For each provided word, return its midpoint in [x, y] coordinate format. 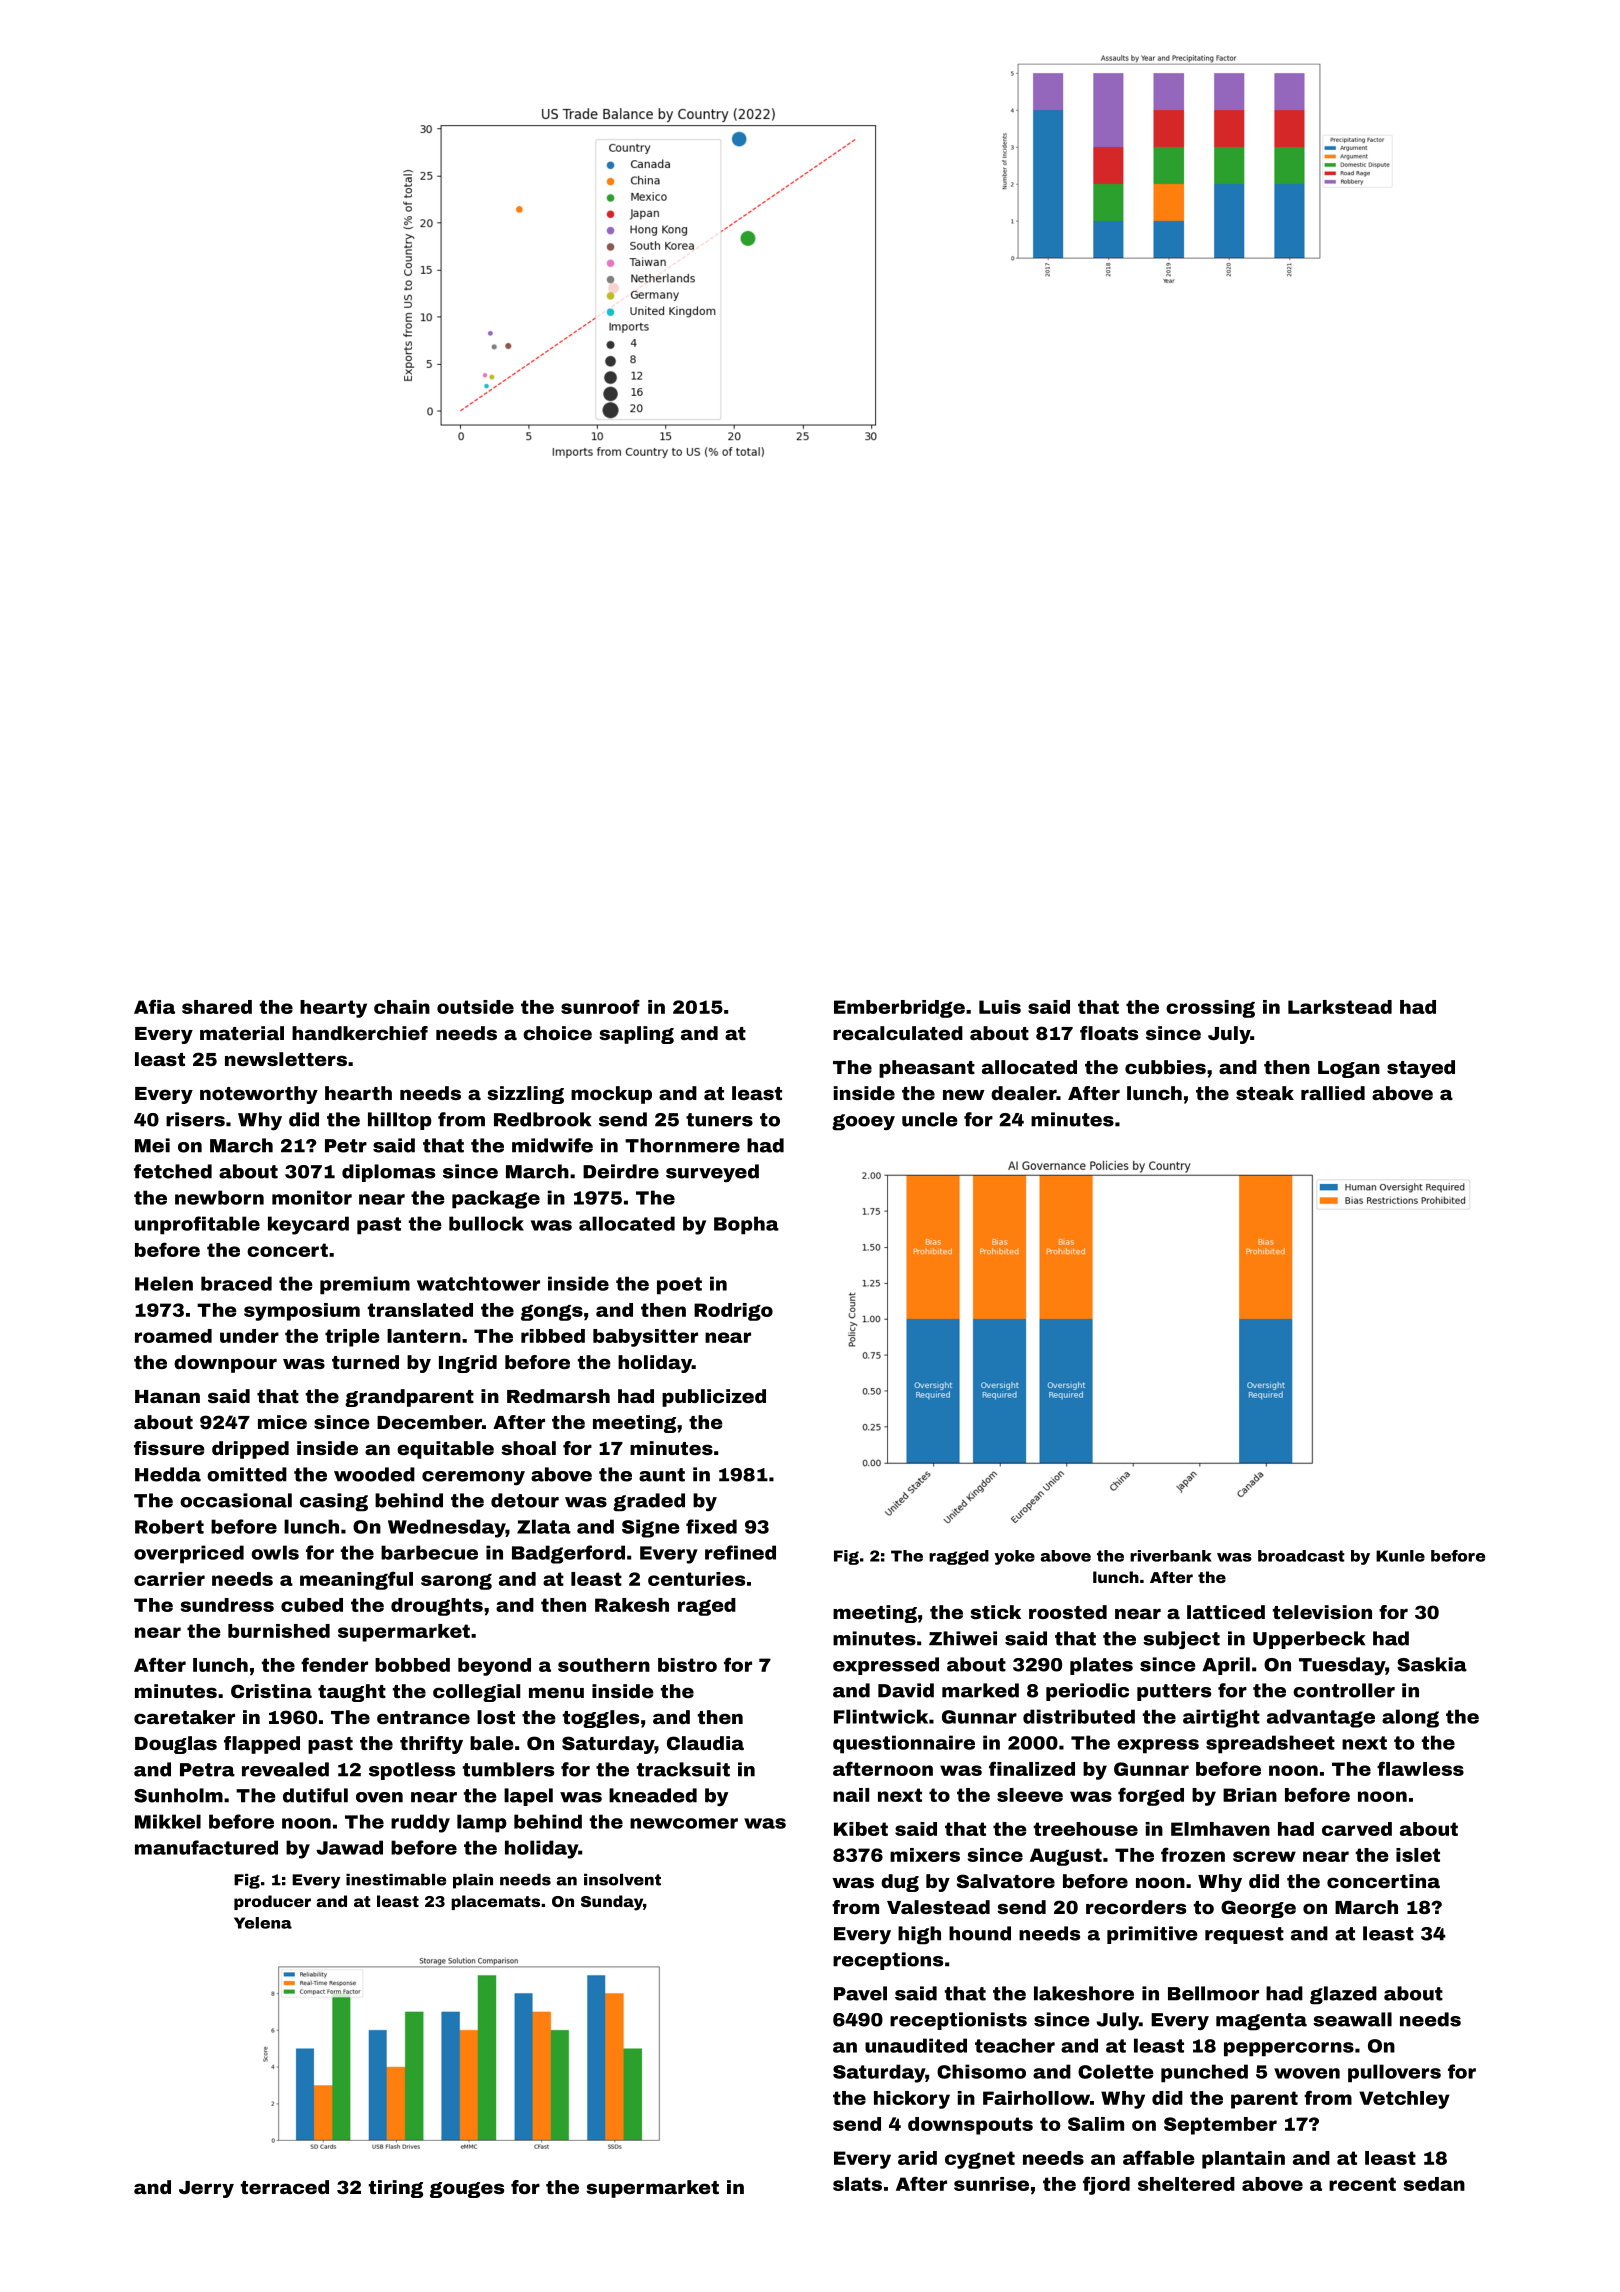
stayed [1421, 1069]
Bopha [746, 1225]
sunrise [991, 2184]
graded [649, 1502]
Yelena [263, 1923]
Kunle [1400, 1556]
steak [1265, 1093]
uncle [929, 1119]
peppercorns [1289, 2049]
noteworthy [259, 1095]
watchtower [478, 1283]
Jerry [206, 2189]
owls [275, 1552]
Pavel [860, 1993]
